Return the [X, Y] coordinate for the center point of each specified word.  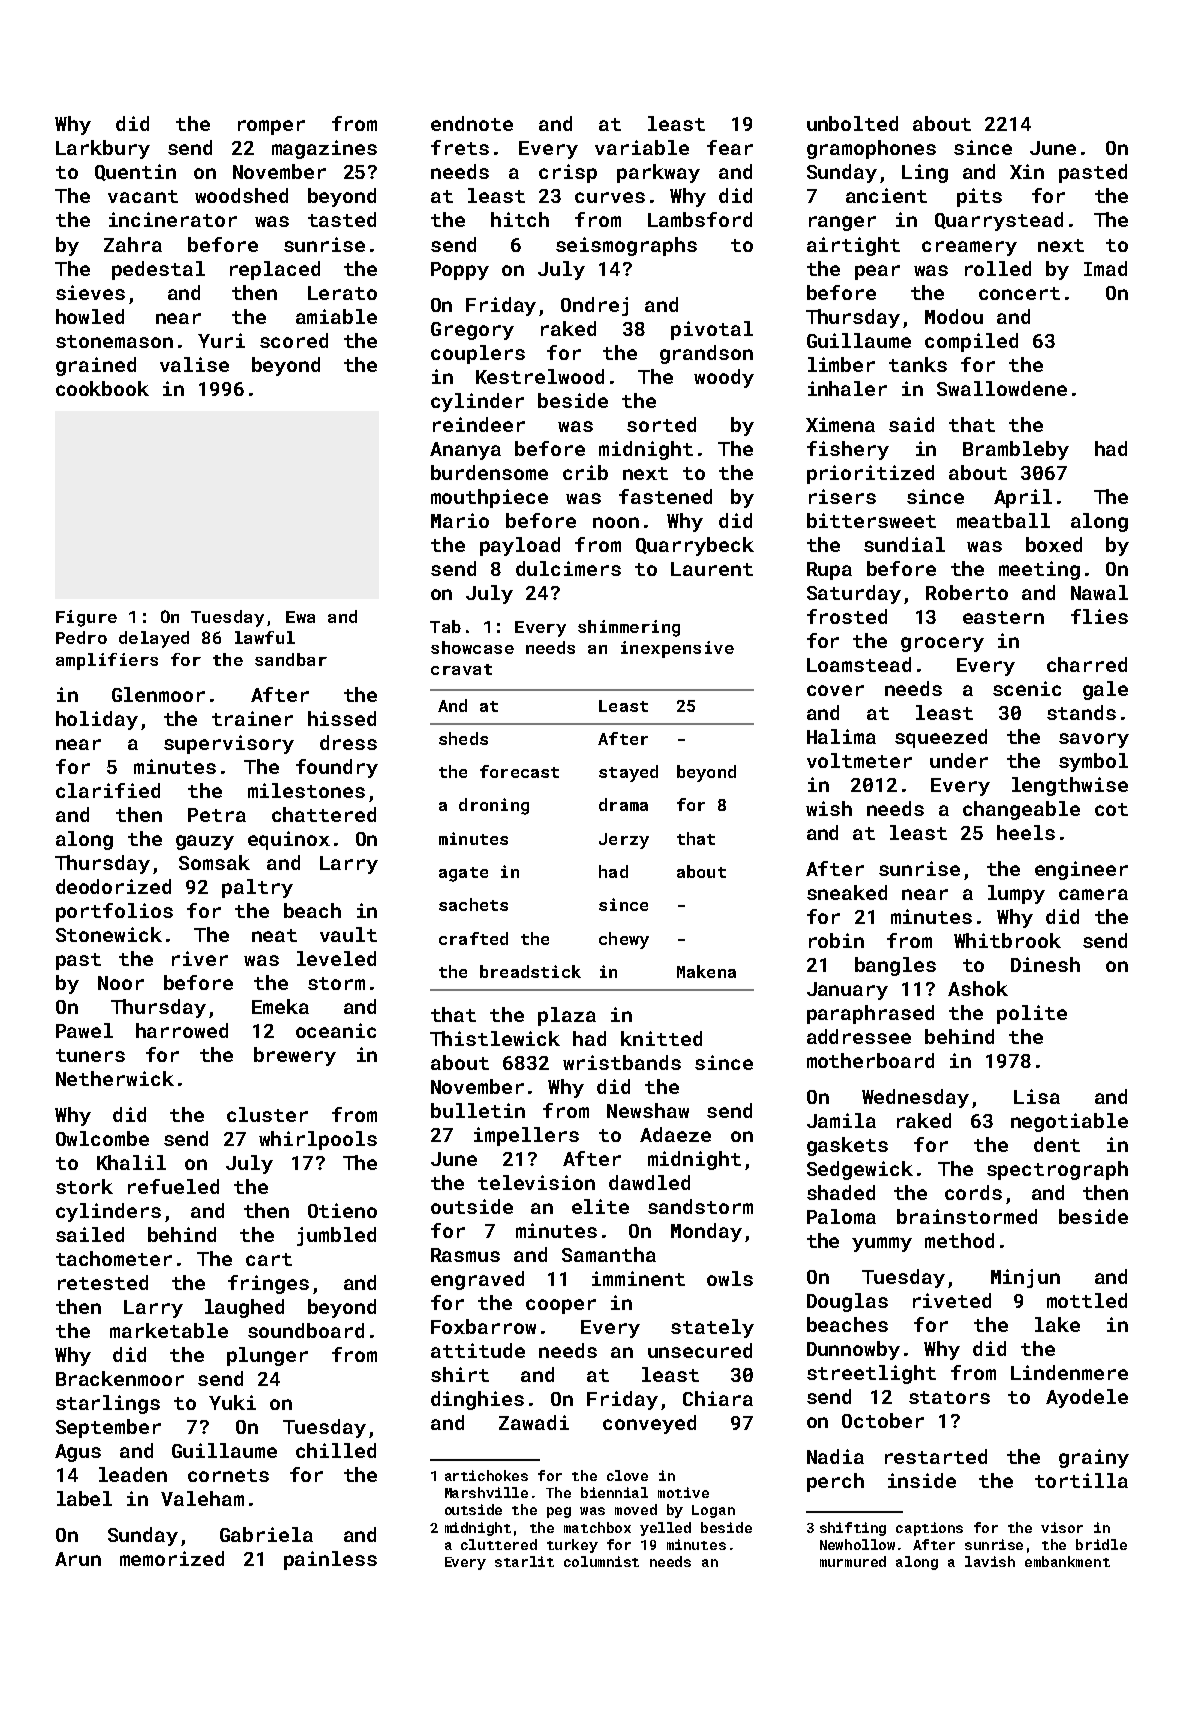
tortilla [1081, 1480]
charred [1087, 664]
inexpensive [677, 649]
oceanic [336, 1030]
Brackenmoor [120, 1378]
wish [829, 808]
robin [836, 940]
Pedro [81, 637]
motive [683, 1492]
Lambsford [700, 219]
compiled [971, 342]
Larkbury [103, 149]
